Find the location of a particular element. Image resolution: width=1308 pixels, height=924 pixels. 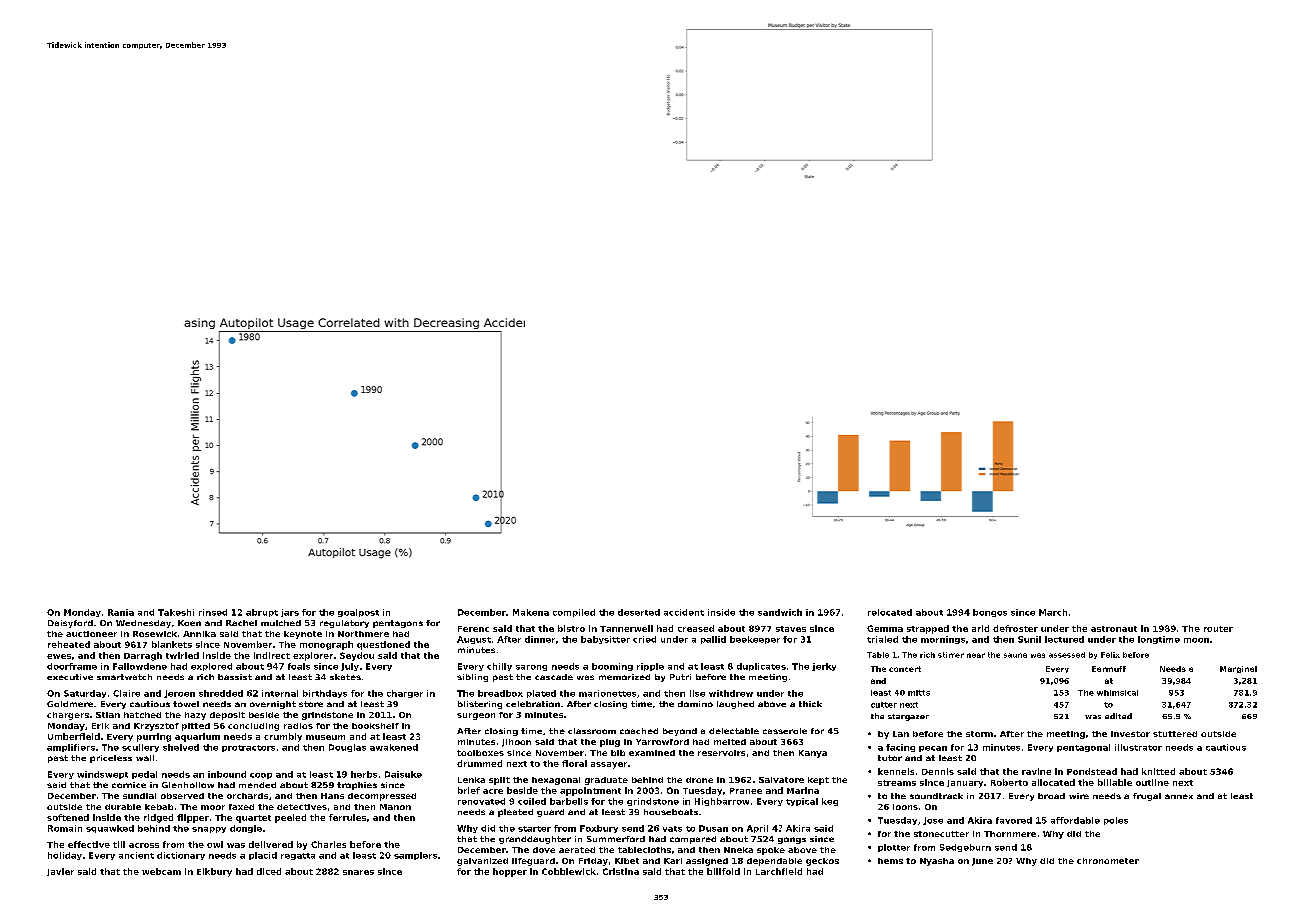

knitted is located at coordinates (1158, 771).
